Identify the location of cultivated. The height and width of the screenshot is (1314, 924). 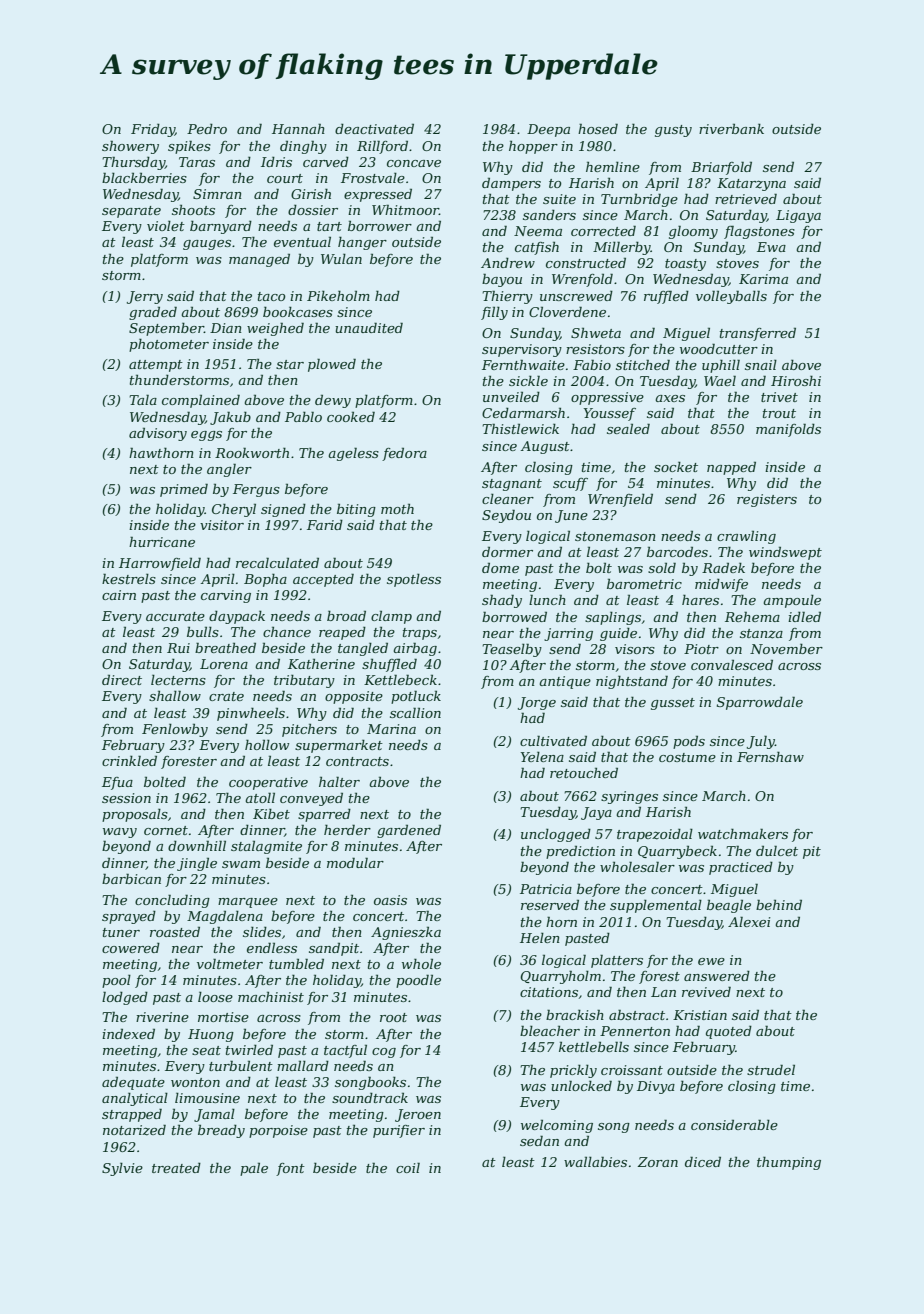
(553, 740).
